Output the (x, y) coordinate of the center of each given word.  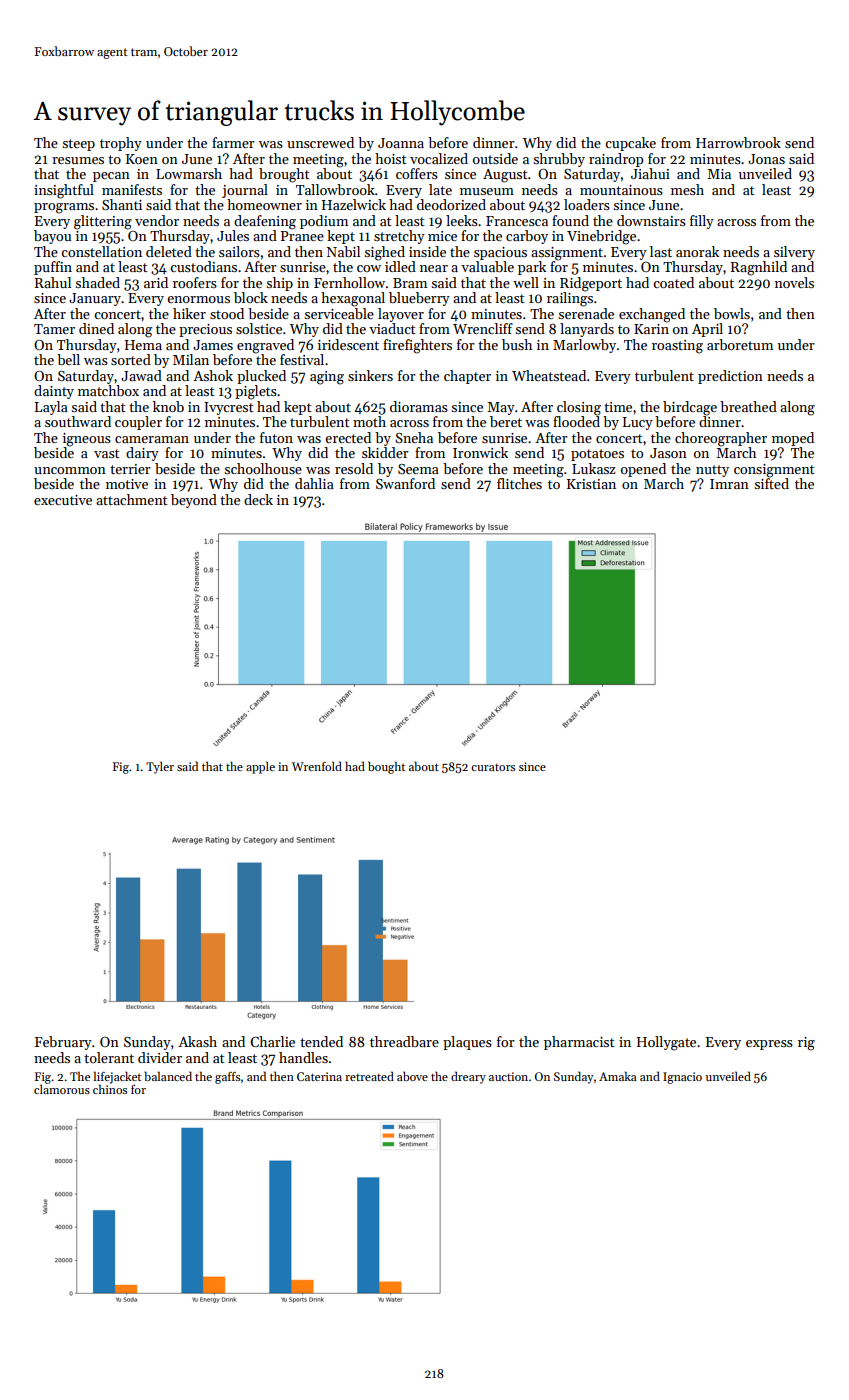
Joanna (401, 143)
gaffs (227, 1078)
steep (79, 145)
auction (508, 1076)
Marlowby (584, 346)
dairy (142, 454)
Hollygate (666, 1043)
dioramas (419, 406)
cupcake (630, 144)
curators (493, 767)
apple (260, 767)
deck (258, 499)
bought (386, 767)
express (769, 1045)
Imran (729, 484)
